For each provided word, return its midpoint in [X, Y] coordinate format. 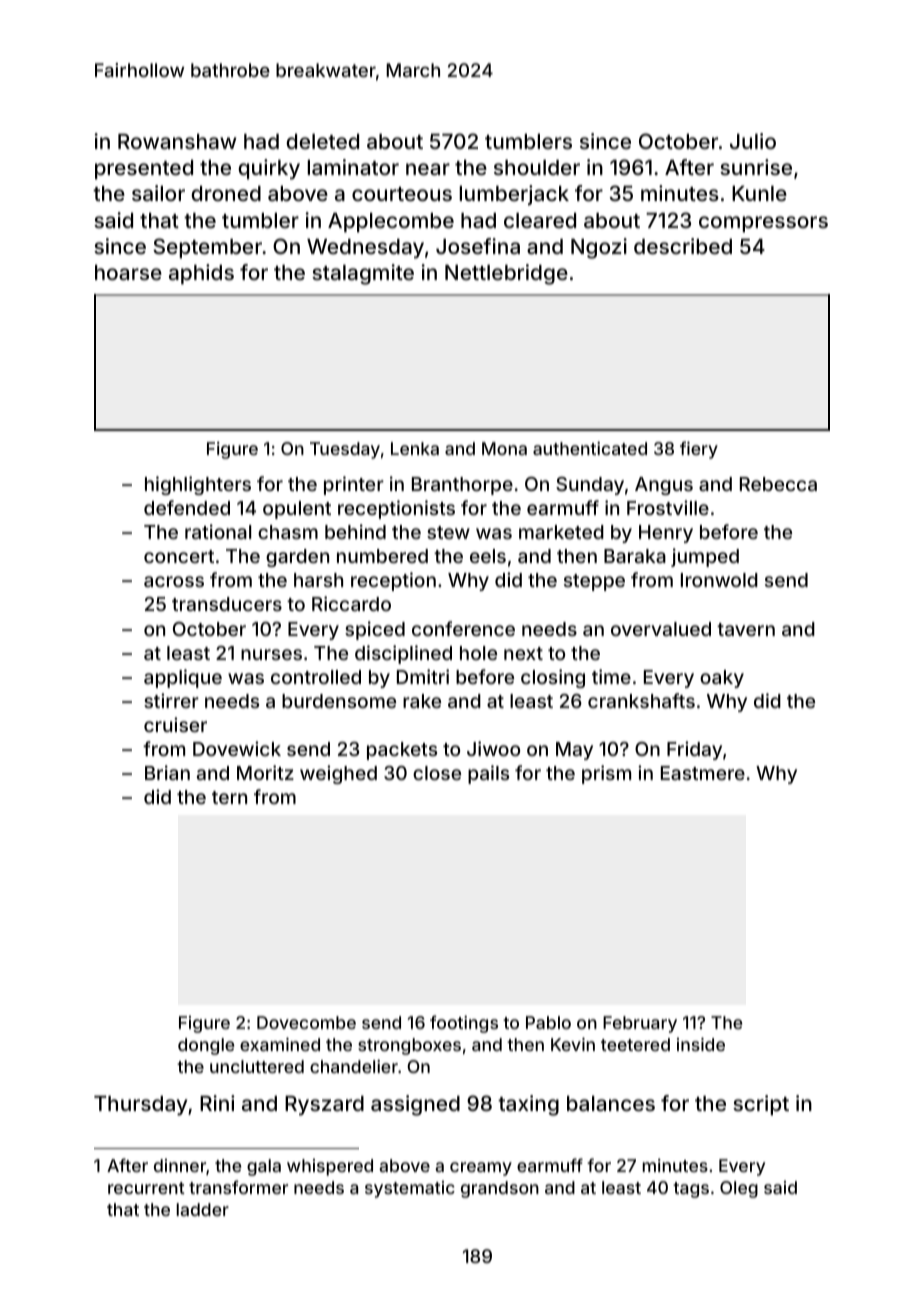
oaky [722, 679]
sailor [158, 193]
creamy [481, 1169]
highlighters [198, 485]
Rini [217, 1103]
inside [701, 1044]
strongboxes [409, 1046]
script [761, 1105]
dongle [206, 1046]
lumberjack [514, 195]
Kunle [759, 193]
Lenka [415, 448]
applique [183, 678]
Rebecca [778, 484]
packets [402, 751]
